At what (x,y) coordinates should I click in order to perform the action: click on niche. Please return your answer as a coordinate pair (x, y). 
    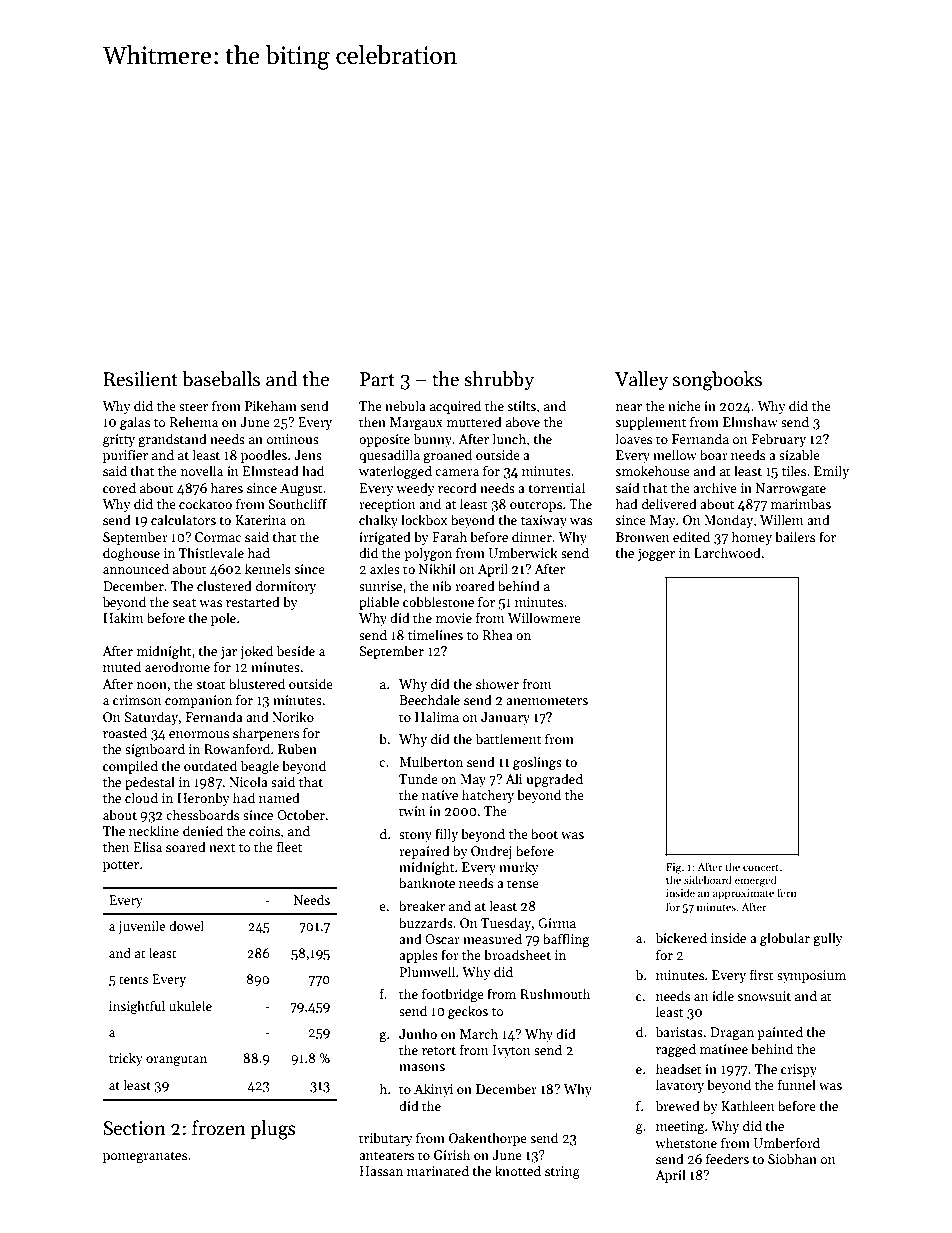
    Looking at the image, I should click on (684, 405).
